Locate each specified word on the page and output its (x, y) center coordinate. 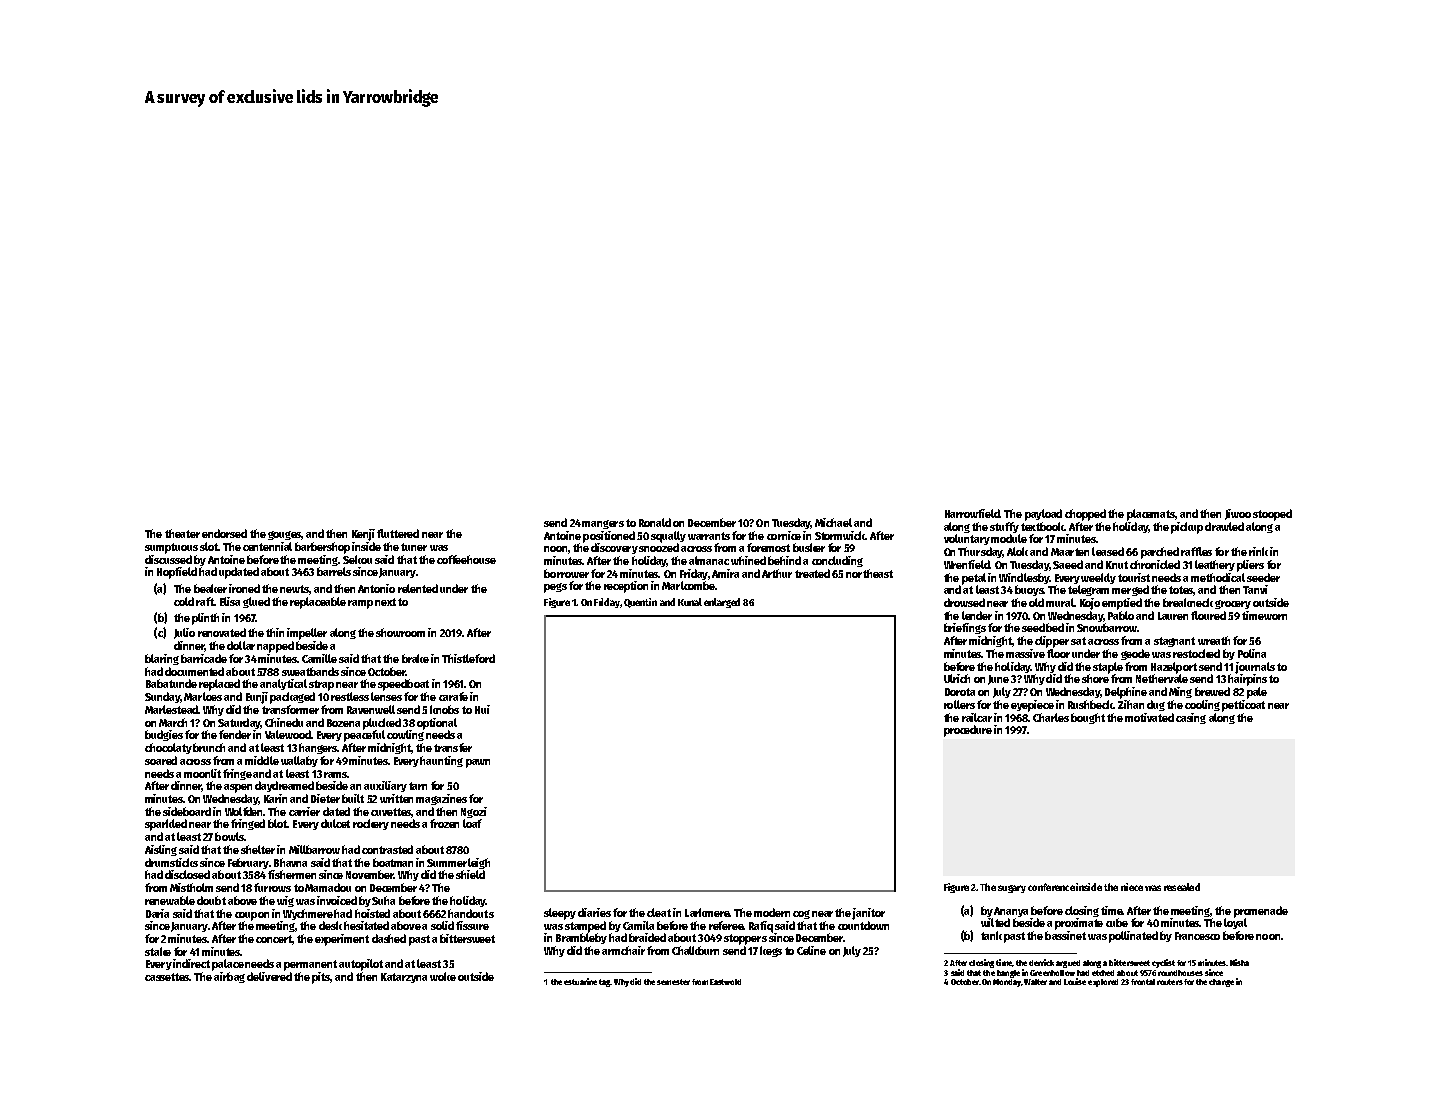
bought (1088, 718)
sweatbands (310, 671)
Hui (482, 709)
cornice (784, 535)
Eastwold (725, 982)
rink (1258, 551)
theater (182, 533)
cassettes (167, 977)
